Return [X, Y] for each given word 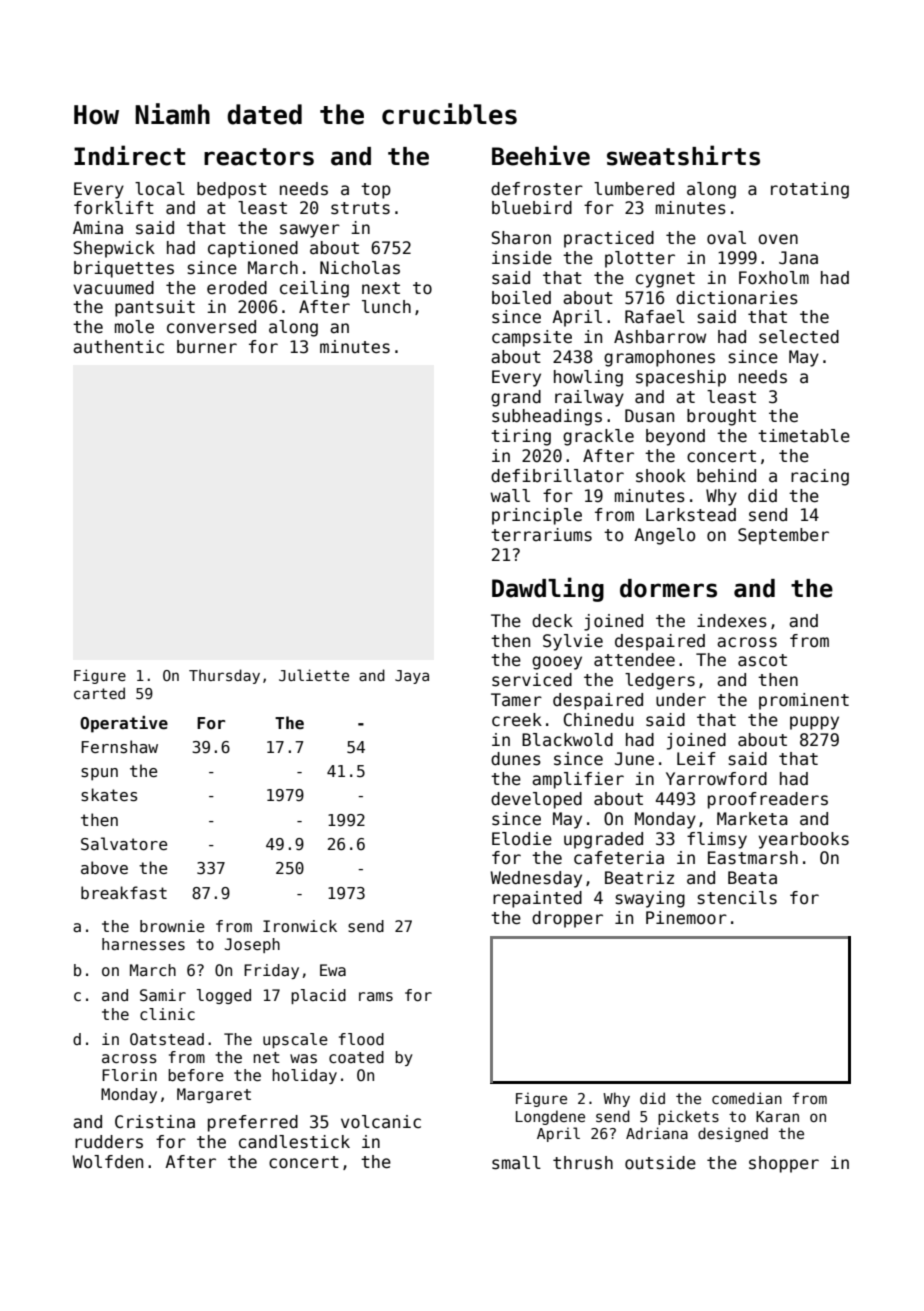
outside [660, 1163]
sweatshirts [683, 155]
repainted [537, 899]
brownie [172, 926]
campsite [532, 338]
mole [134, 327]
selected [799, 337]
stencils [737, 898]
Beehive [541, 155]
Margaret [214, 1095]
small [516, 1163]
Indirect [129, 155]
